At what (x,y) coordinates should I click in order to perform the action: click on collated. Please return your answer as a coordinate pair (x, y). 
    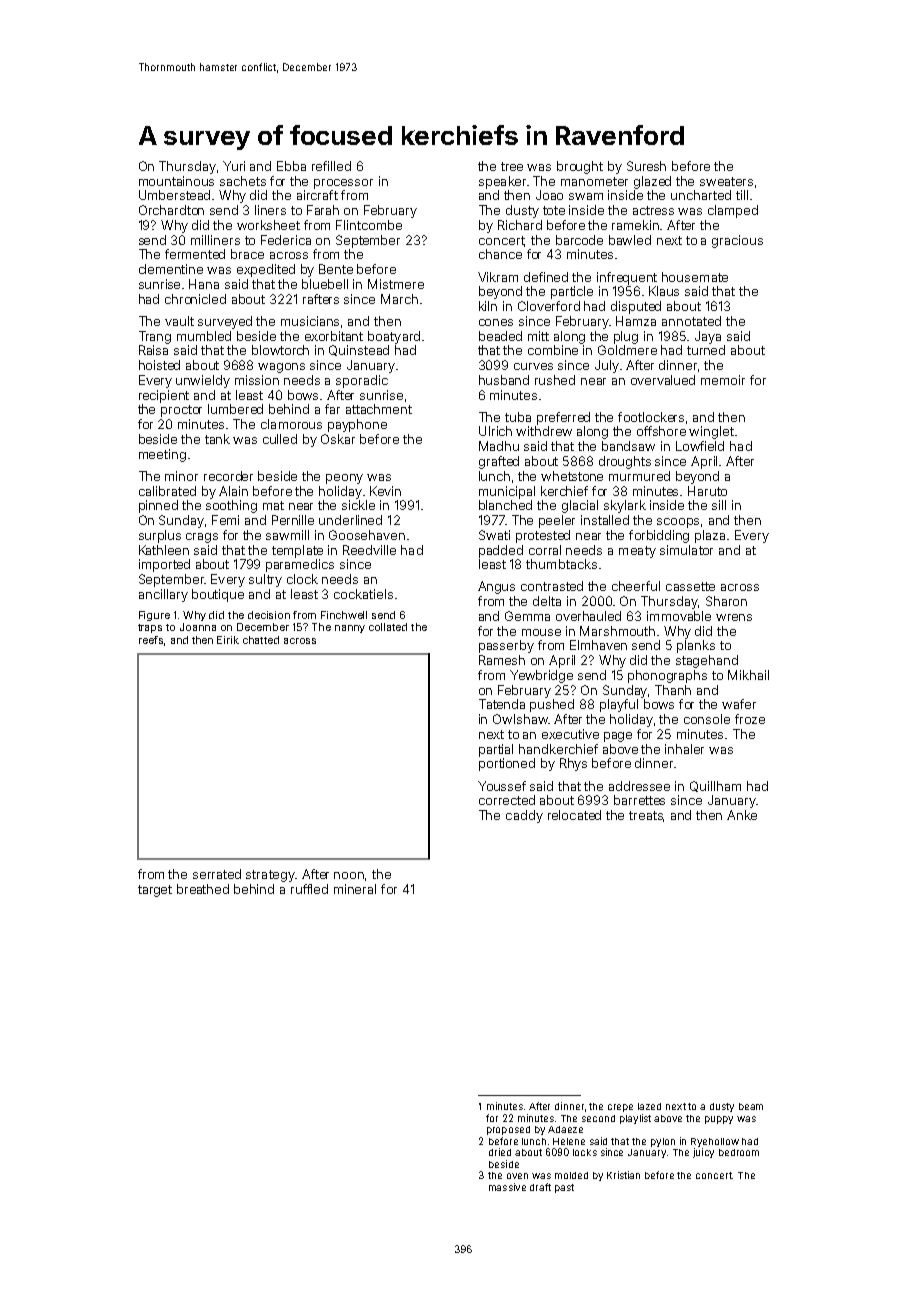
    Looking at the image, I should click on (388, 627).
